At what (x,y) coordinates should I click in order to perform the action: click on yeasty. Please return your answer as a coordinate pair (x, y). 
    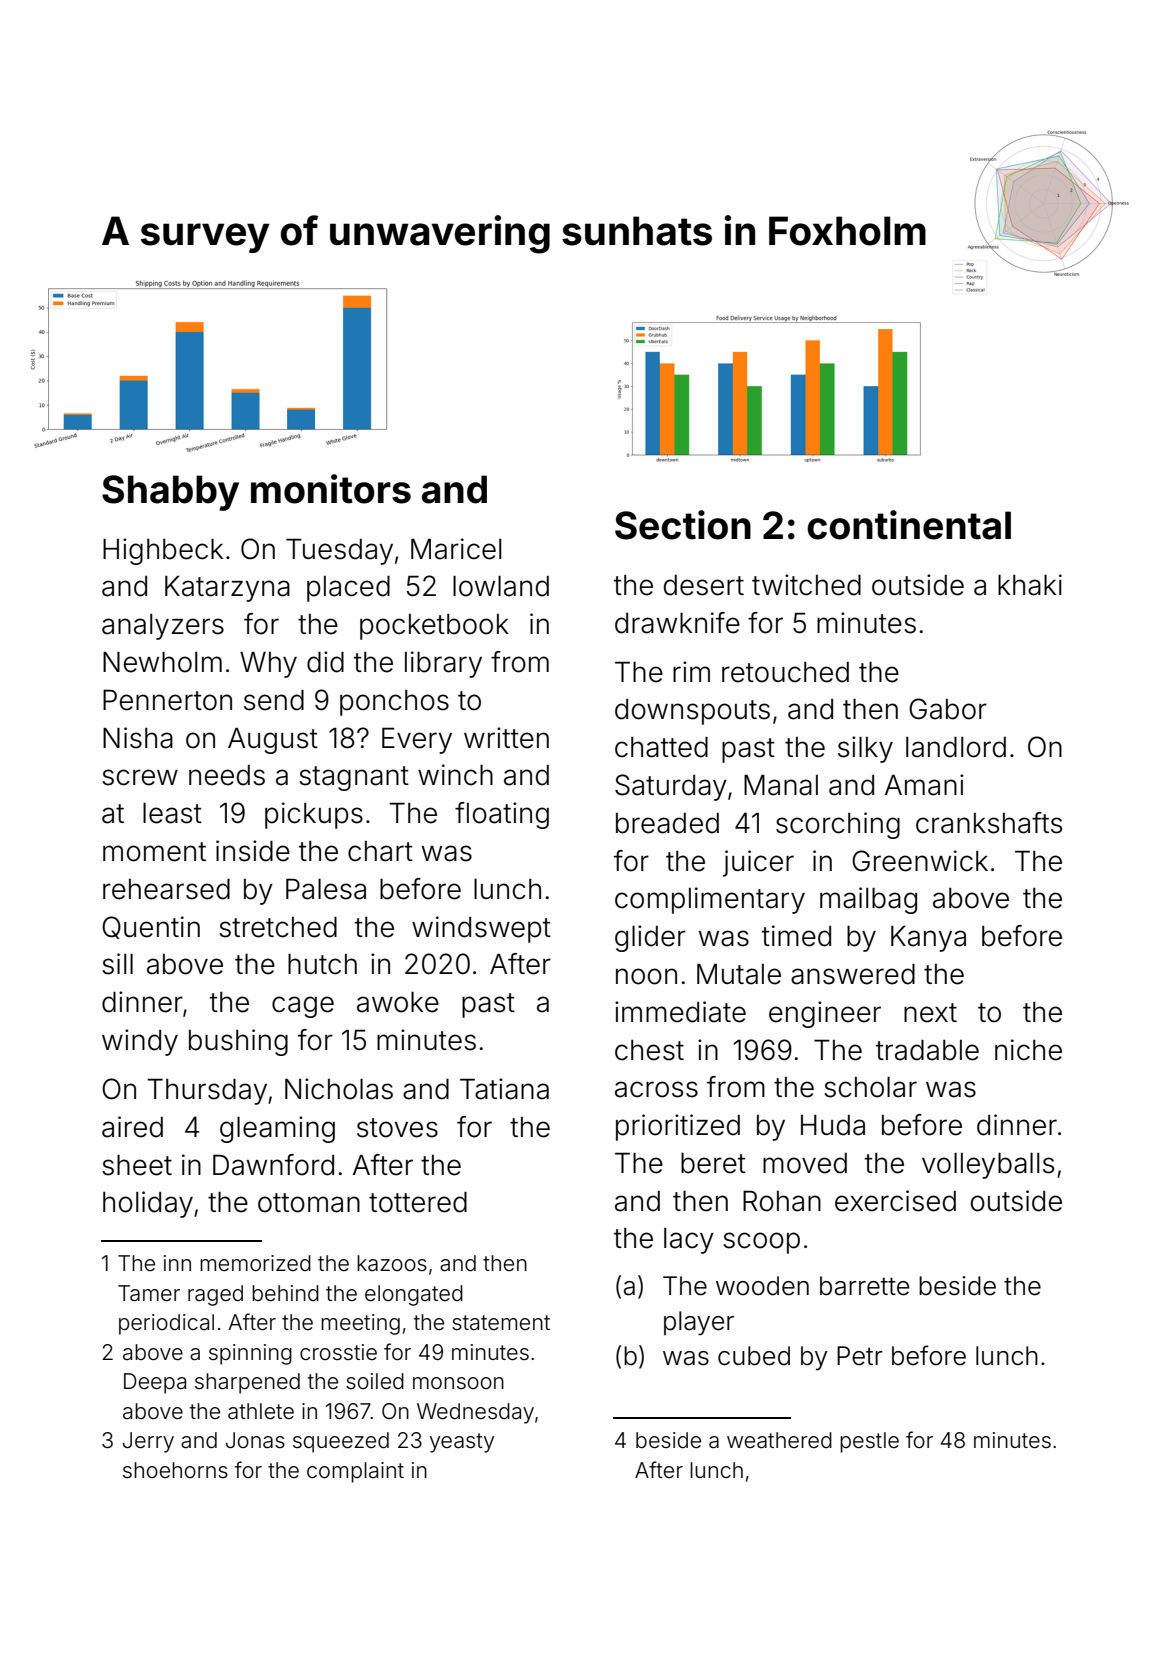
    Looking at the image, I should click on (462, 1443).
